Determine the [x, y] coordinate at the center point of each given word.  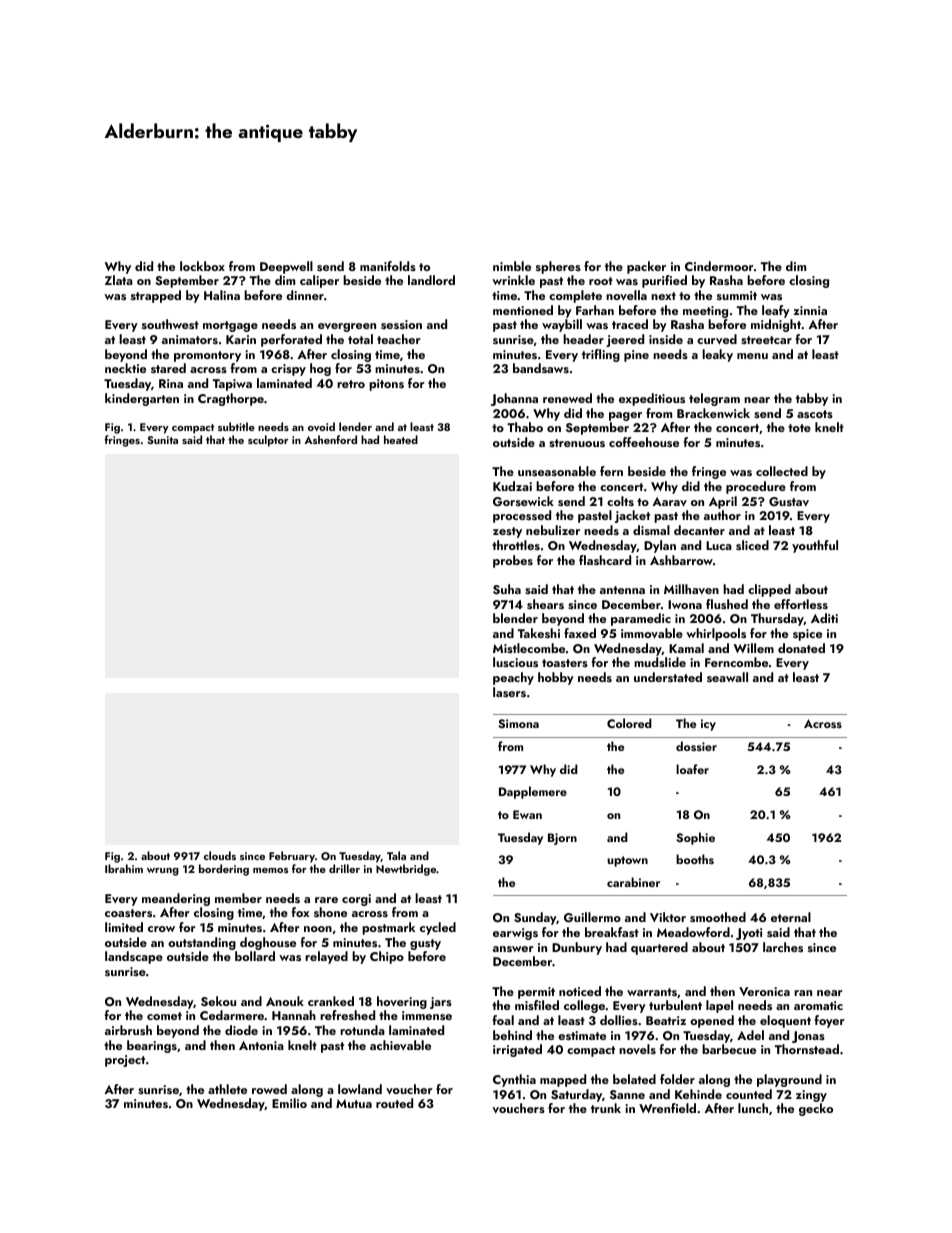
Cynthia [514, 1080]
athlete [227, 1089]
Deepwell [286, 267]
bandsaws [541, 368]
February [292, 857]
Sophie [695, 838]
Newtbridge [406, 870]
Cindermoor [719, 266]
